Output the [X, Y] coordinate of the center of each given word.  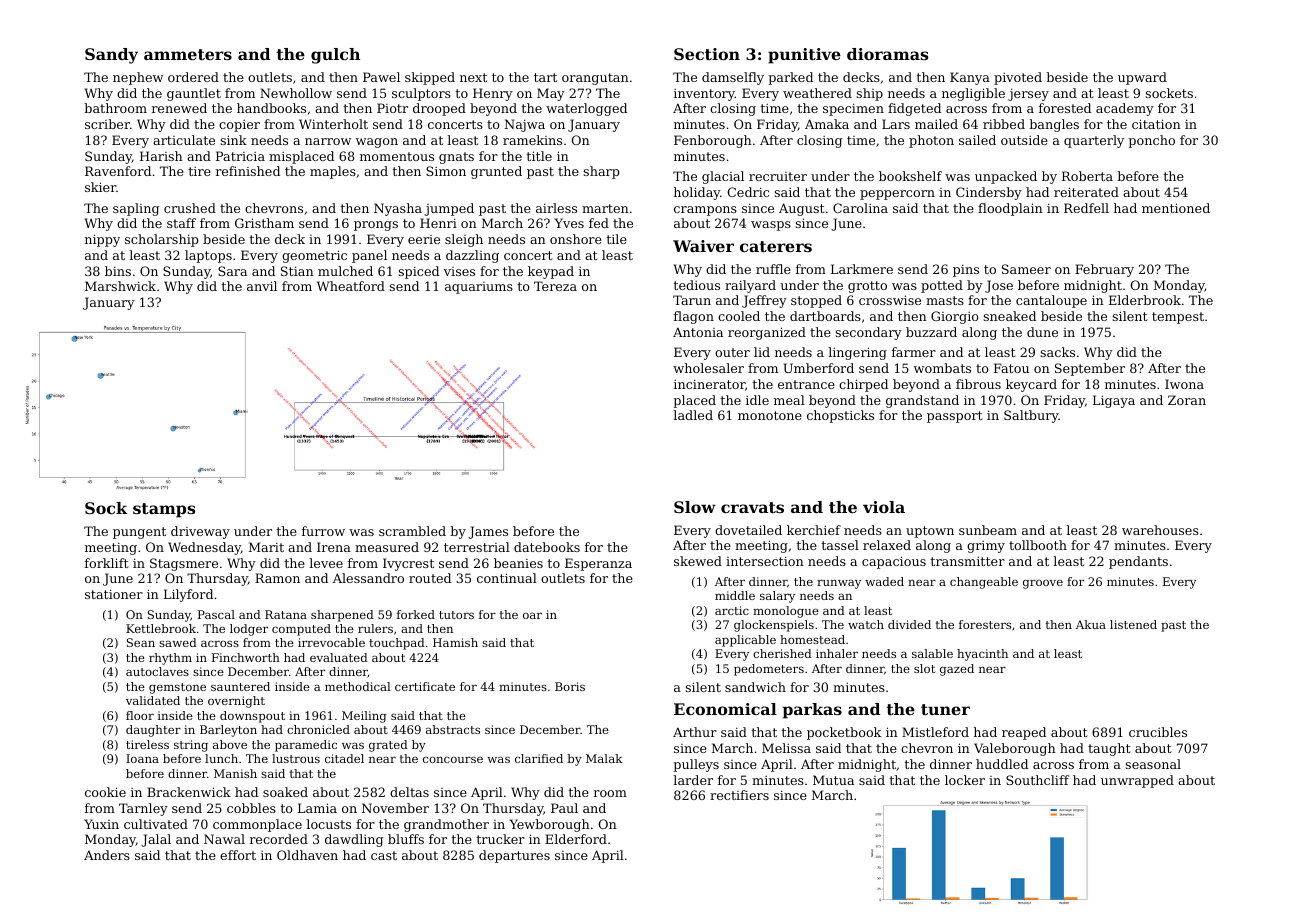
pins [966, 270]
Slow [695, 507]
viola [884, 507]
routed [430, 578]
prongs [376, 226]
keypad [551, 272]
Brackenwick [189, 792]
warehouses [1160, 530]
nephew [138, 78]
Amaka [827, 124]
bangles [1054, 125]
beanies [518, 563]
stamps [164, 510]
